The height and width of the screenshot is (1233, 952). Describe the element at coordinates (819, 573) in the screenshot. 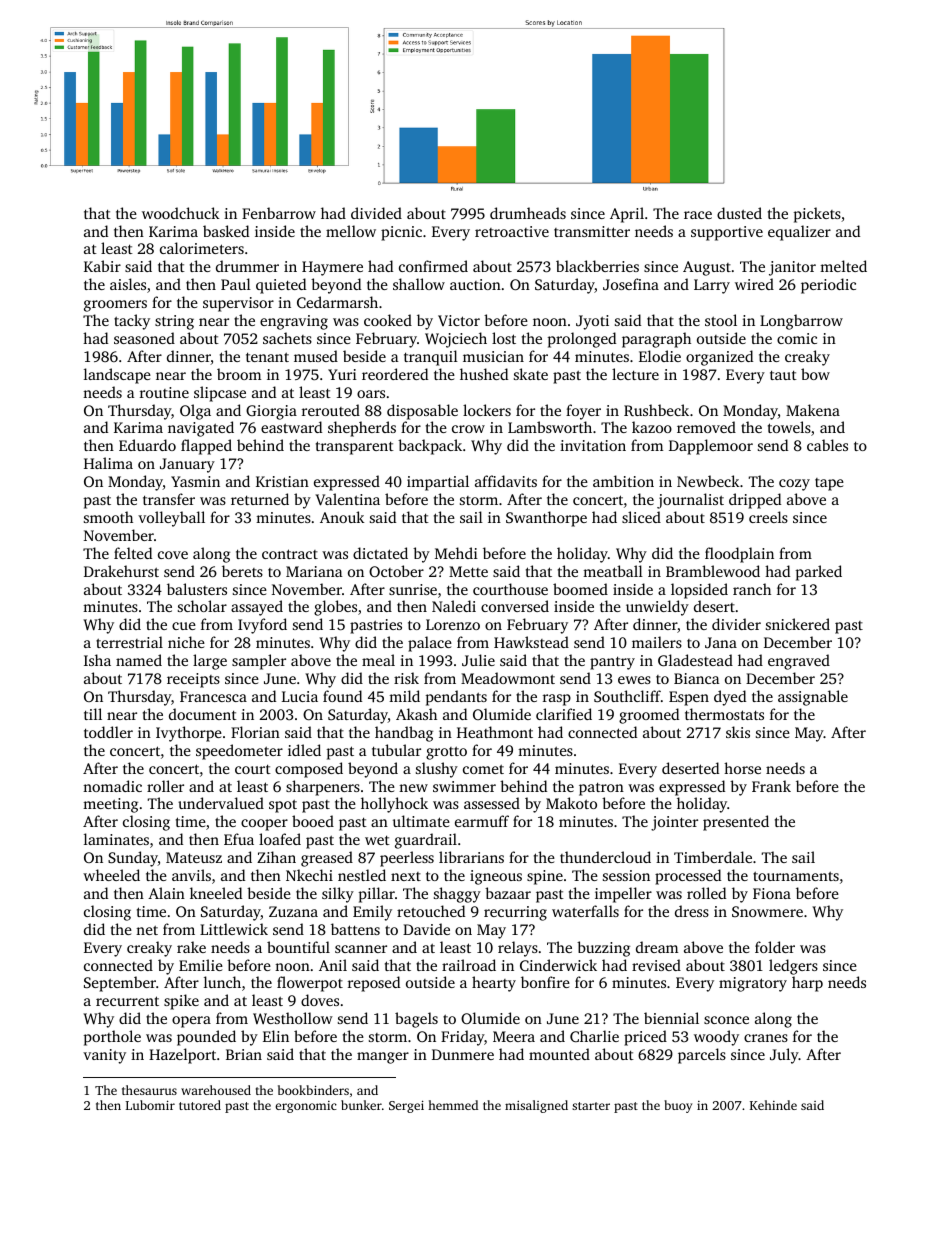

I see `parked` at that location.
